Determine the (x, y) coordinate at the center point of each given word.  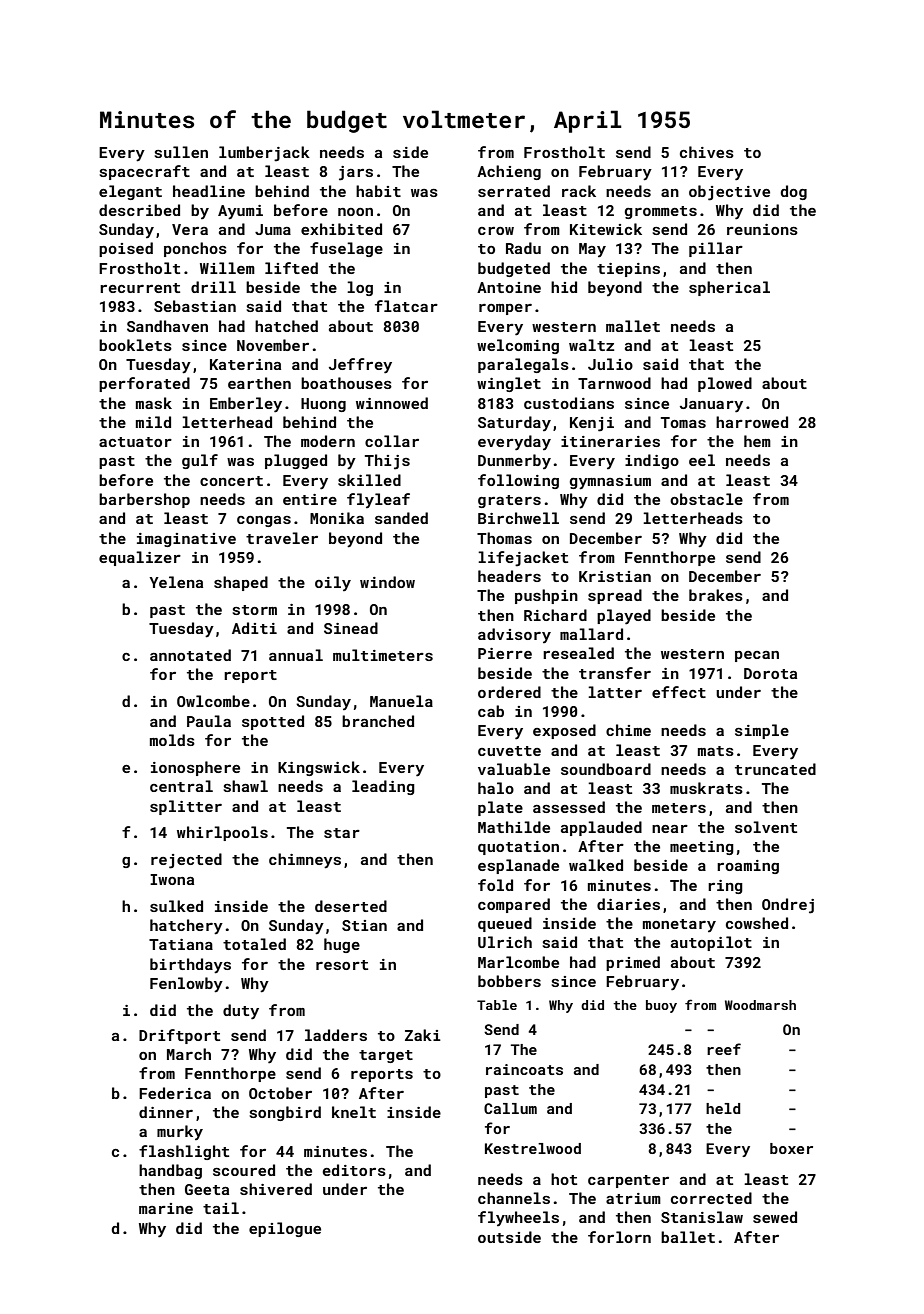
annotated (190, 655)
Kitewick (606, 229)
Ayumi (240, 212)
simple (762, 731)
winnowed (392, 403)
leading (383, 787)
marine (166, 1208)
